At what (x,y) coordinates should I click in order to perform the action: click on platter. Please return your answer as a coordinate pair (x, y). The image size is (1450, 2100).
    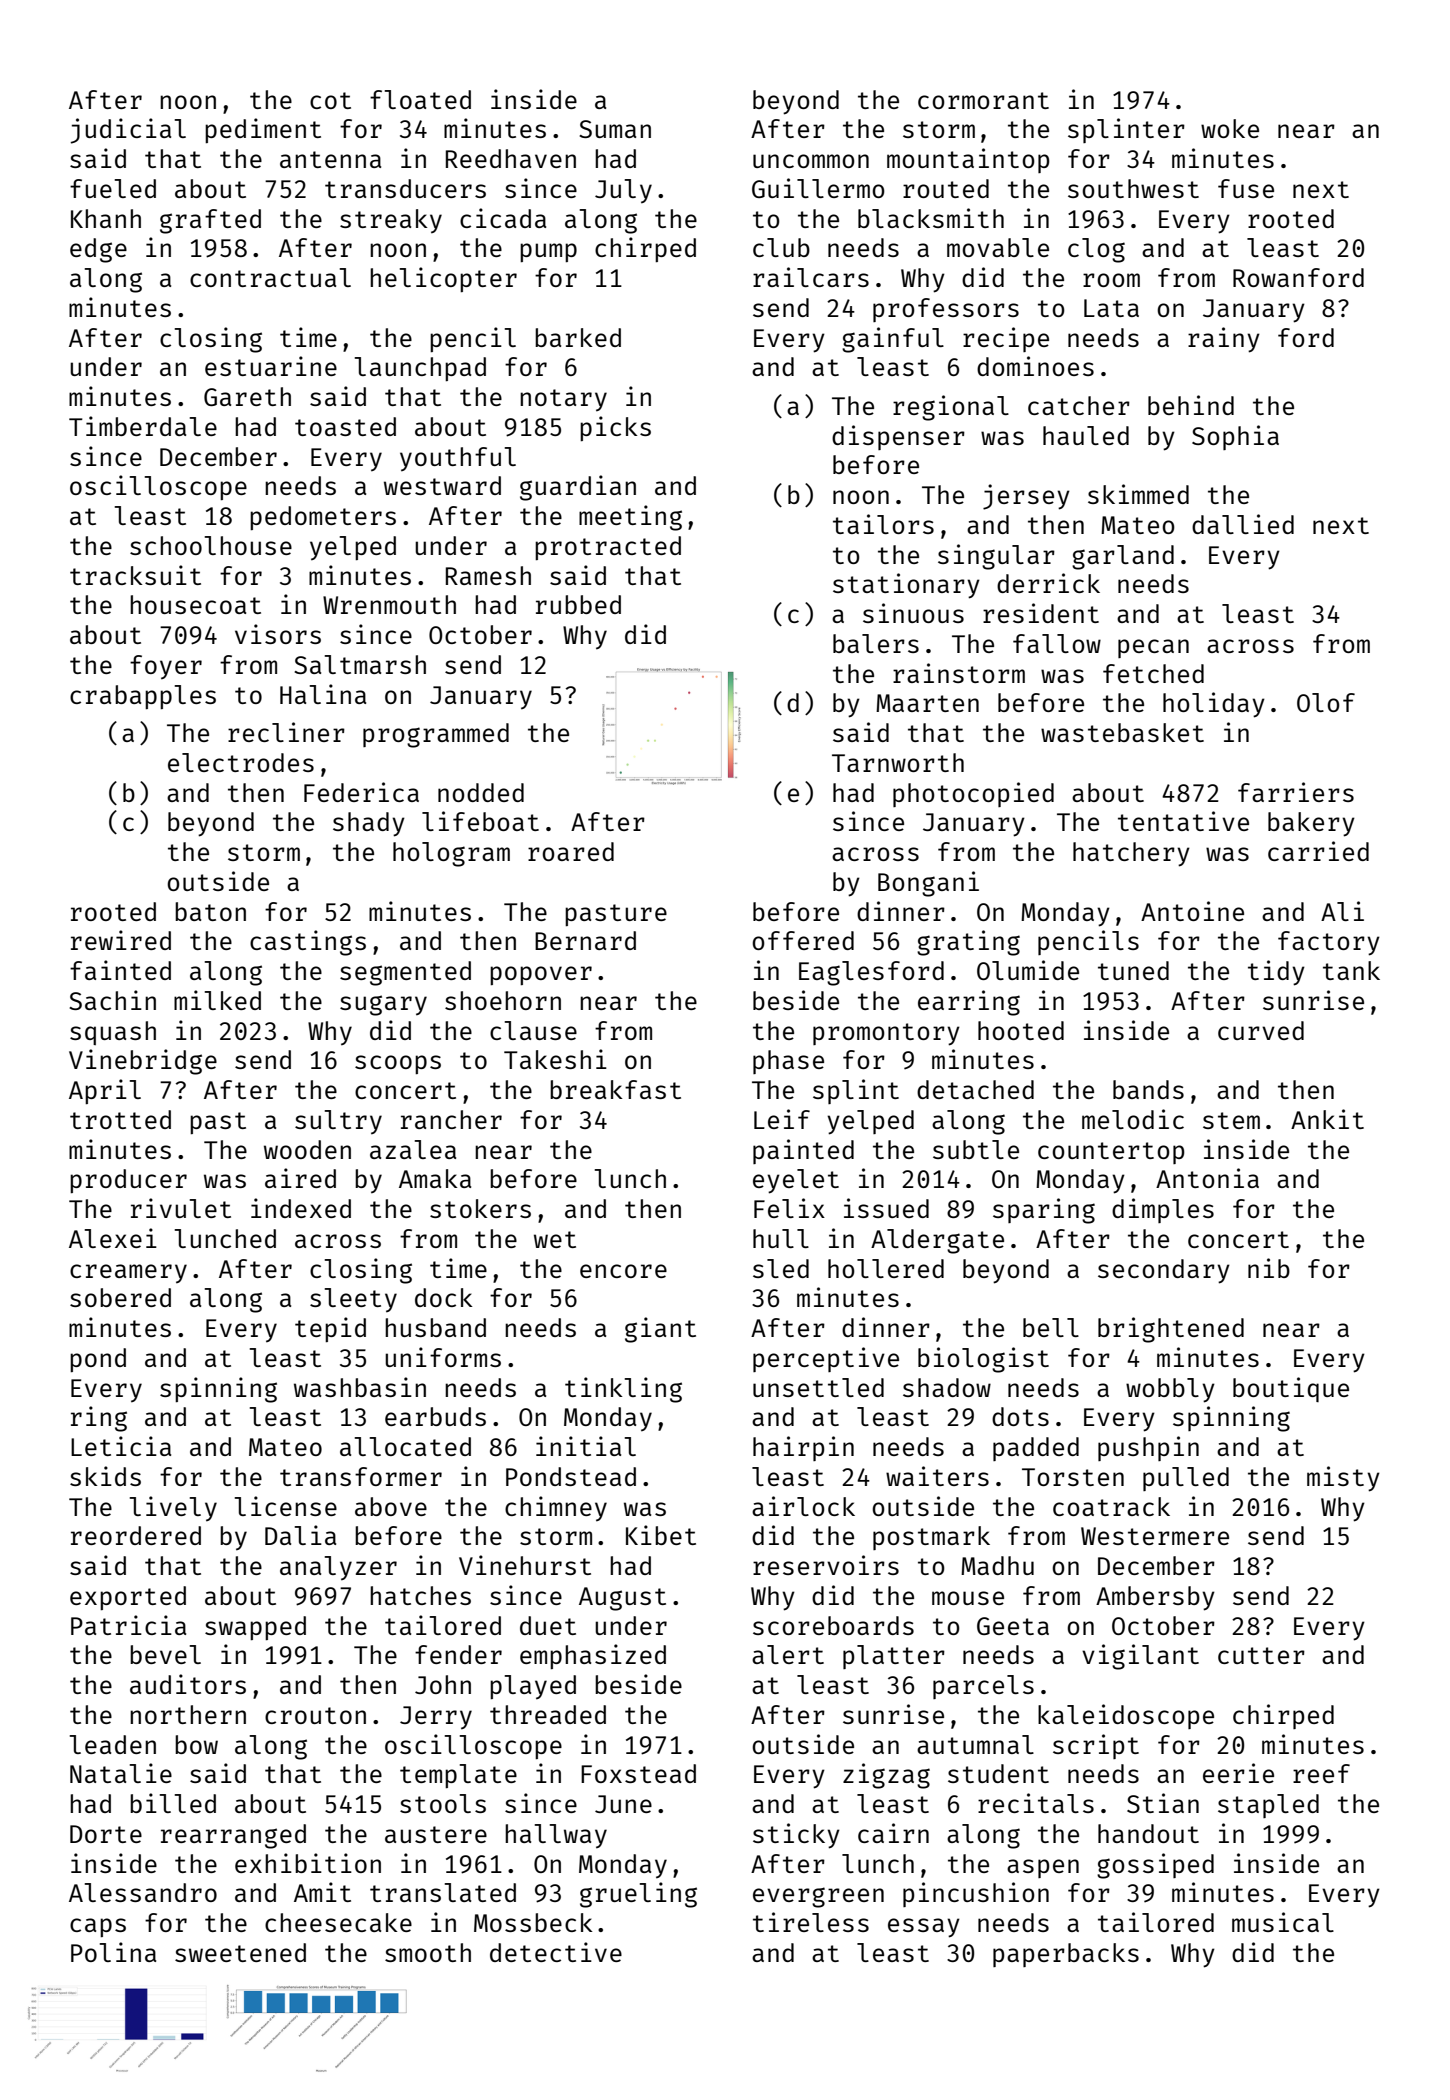
    Looking at the image, I should click on (894, 1657).
